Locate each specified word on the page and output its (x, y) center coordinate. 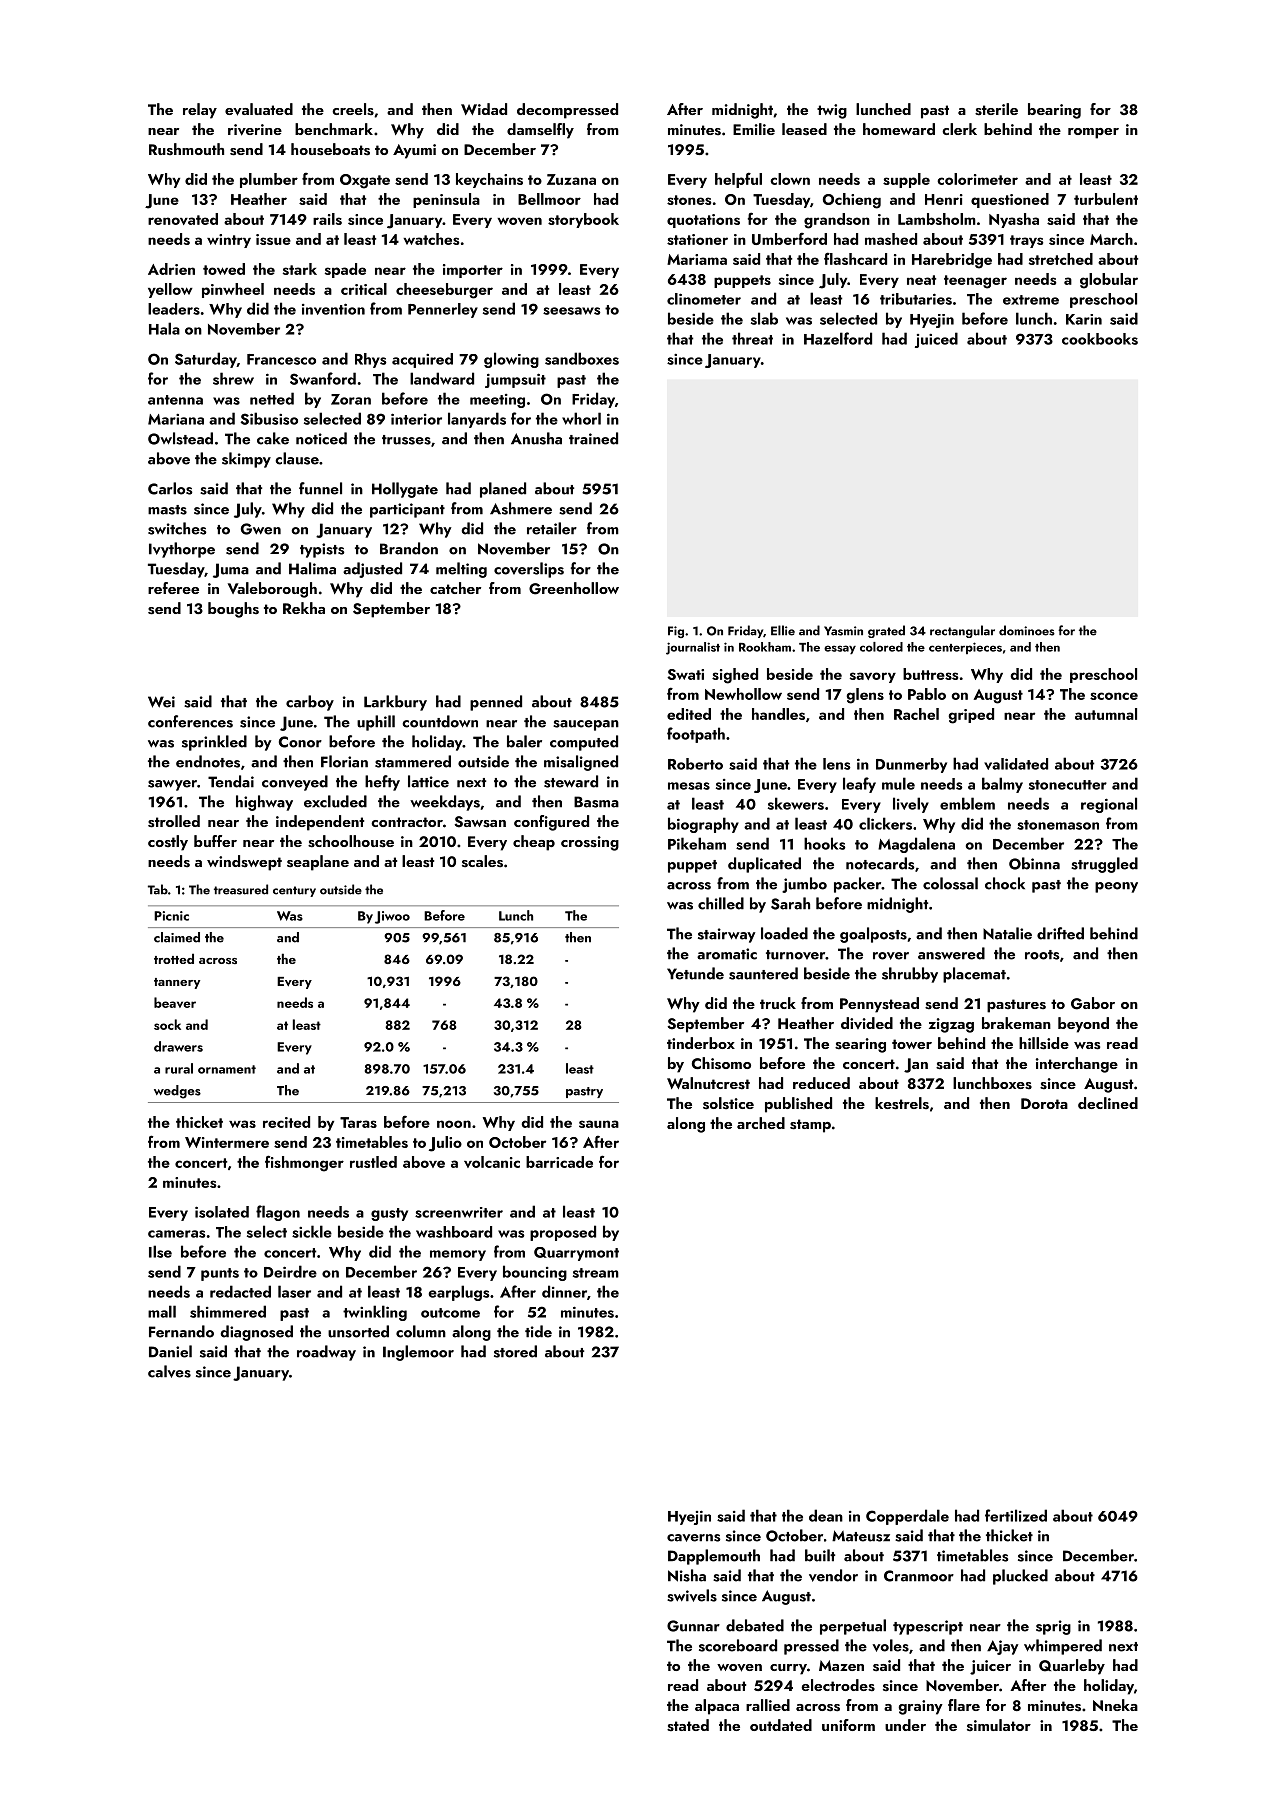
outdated (781, 1725)
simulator (999, 1725)
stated (688, 1725)
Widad (484, 109)
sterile (996, 109)
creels (353, 109)
